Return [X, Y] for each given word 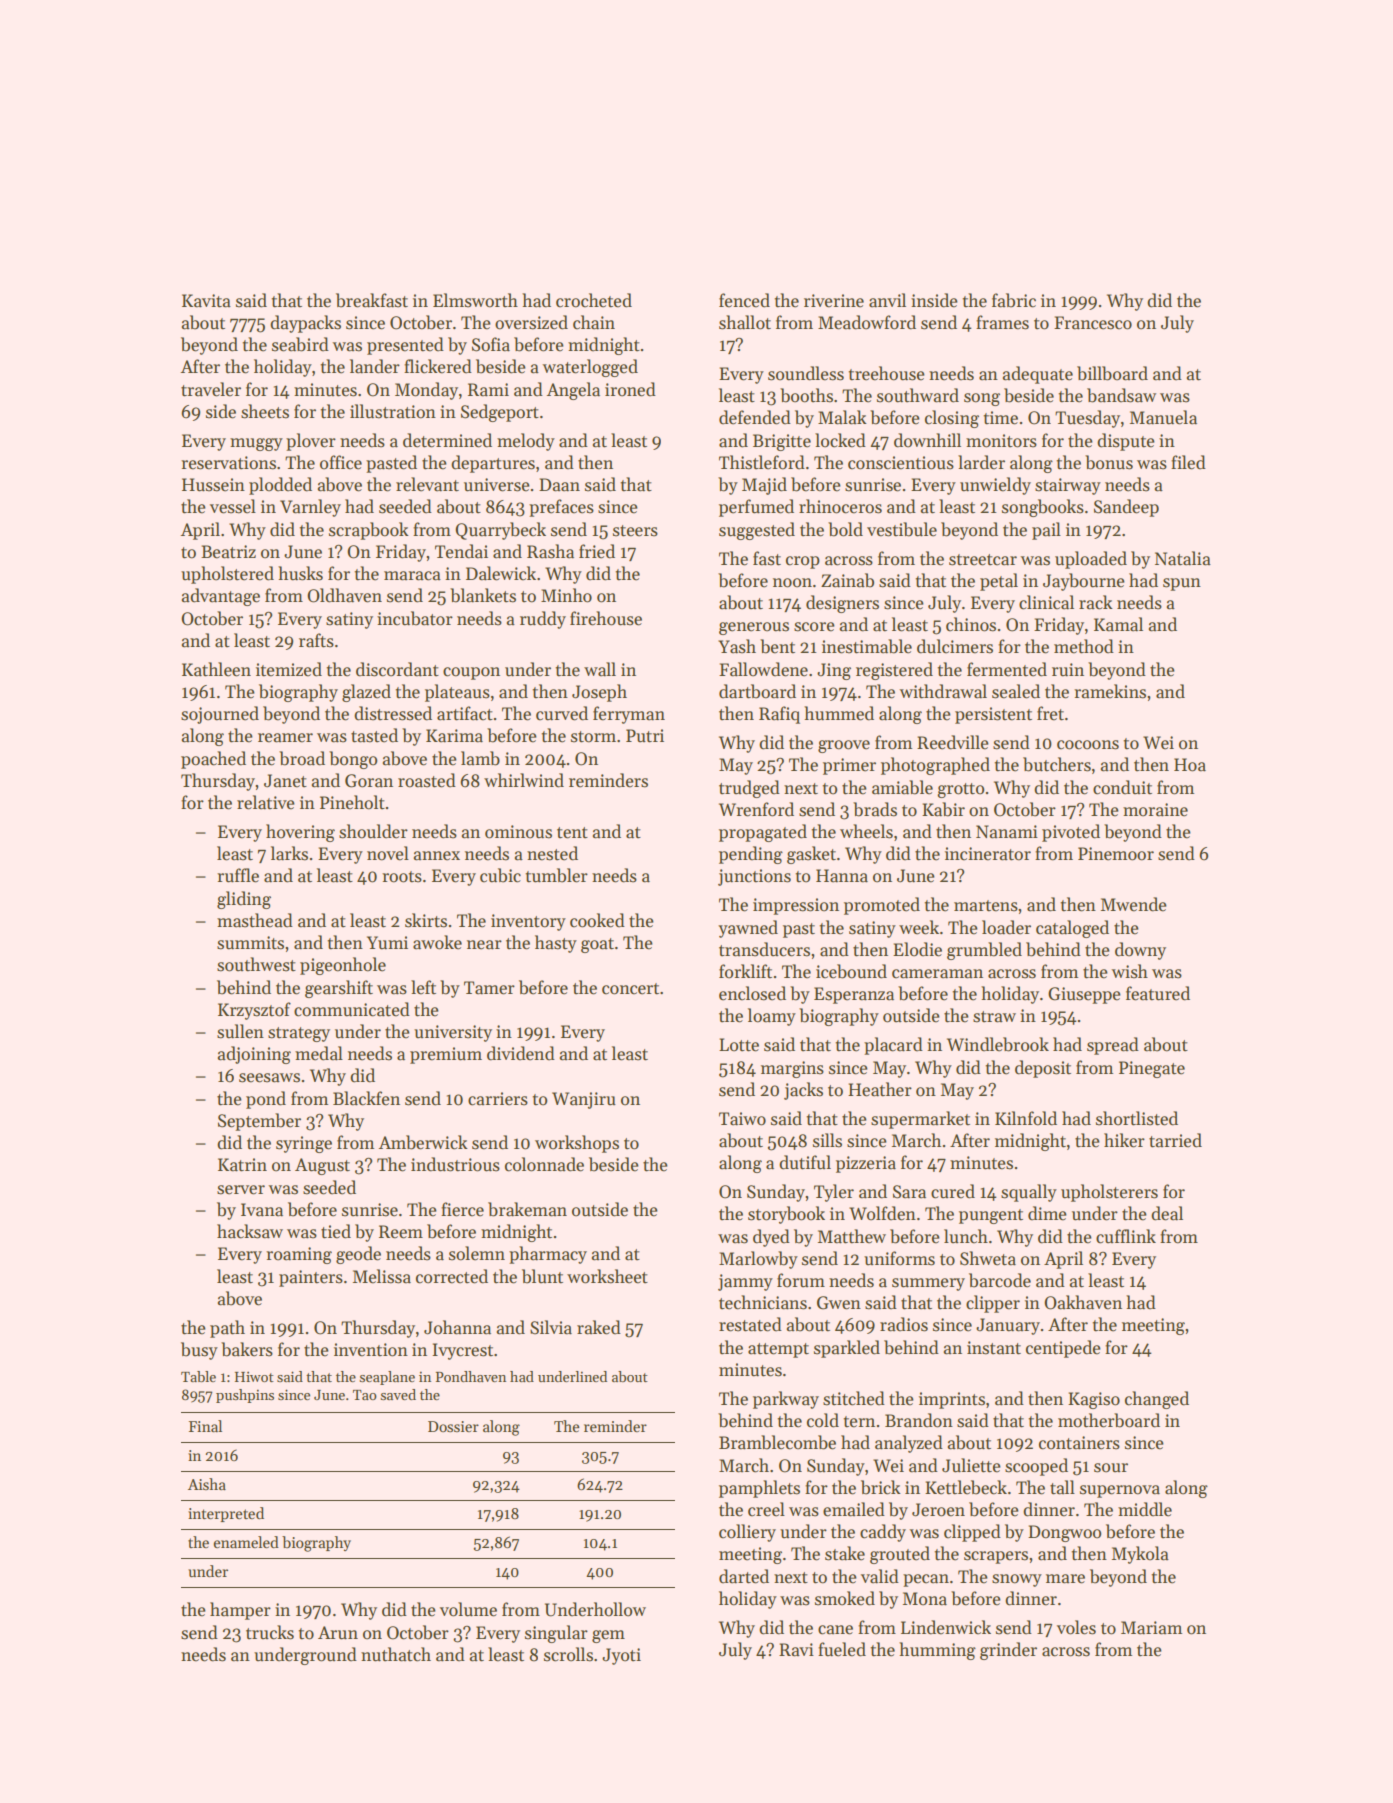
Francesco [1093, 323]
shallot [745, 322]
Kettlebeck [966, 1487]
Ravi [796, 1650]
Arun [338, 1633]
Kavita [206, 301]
